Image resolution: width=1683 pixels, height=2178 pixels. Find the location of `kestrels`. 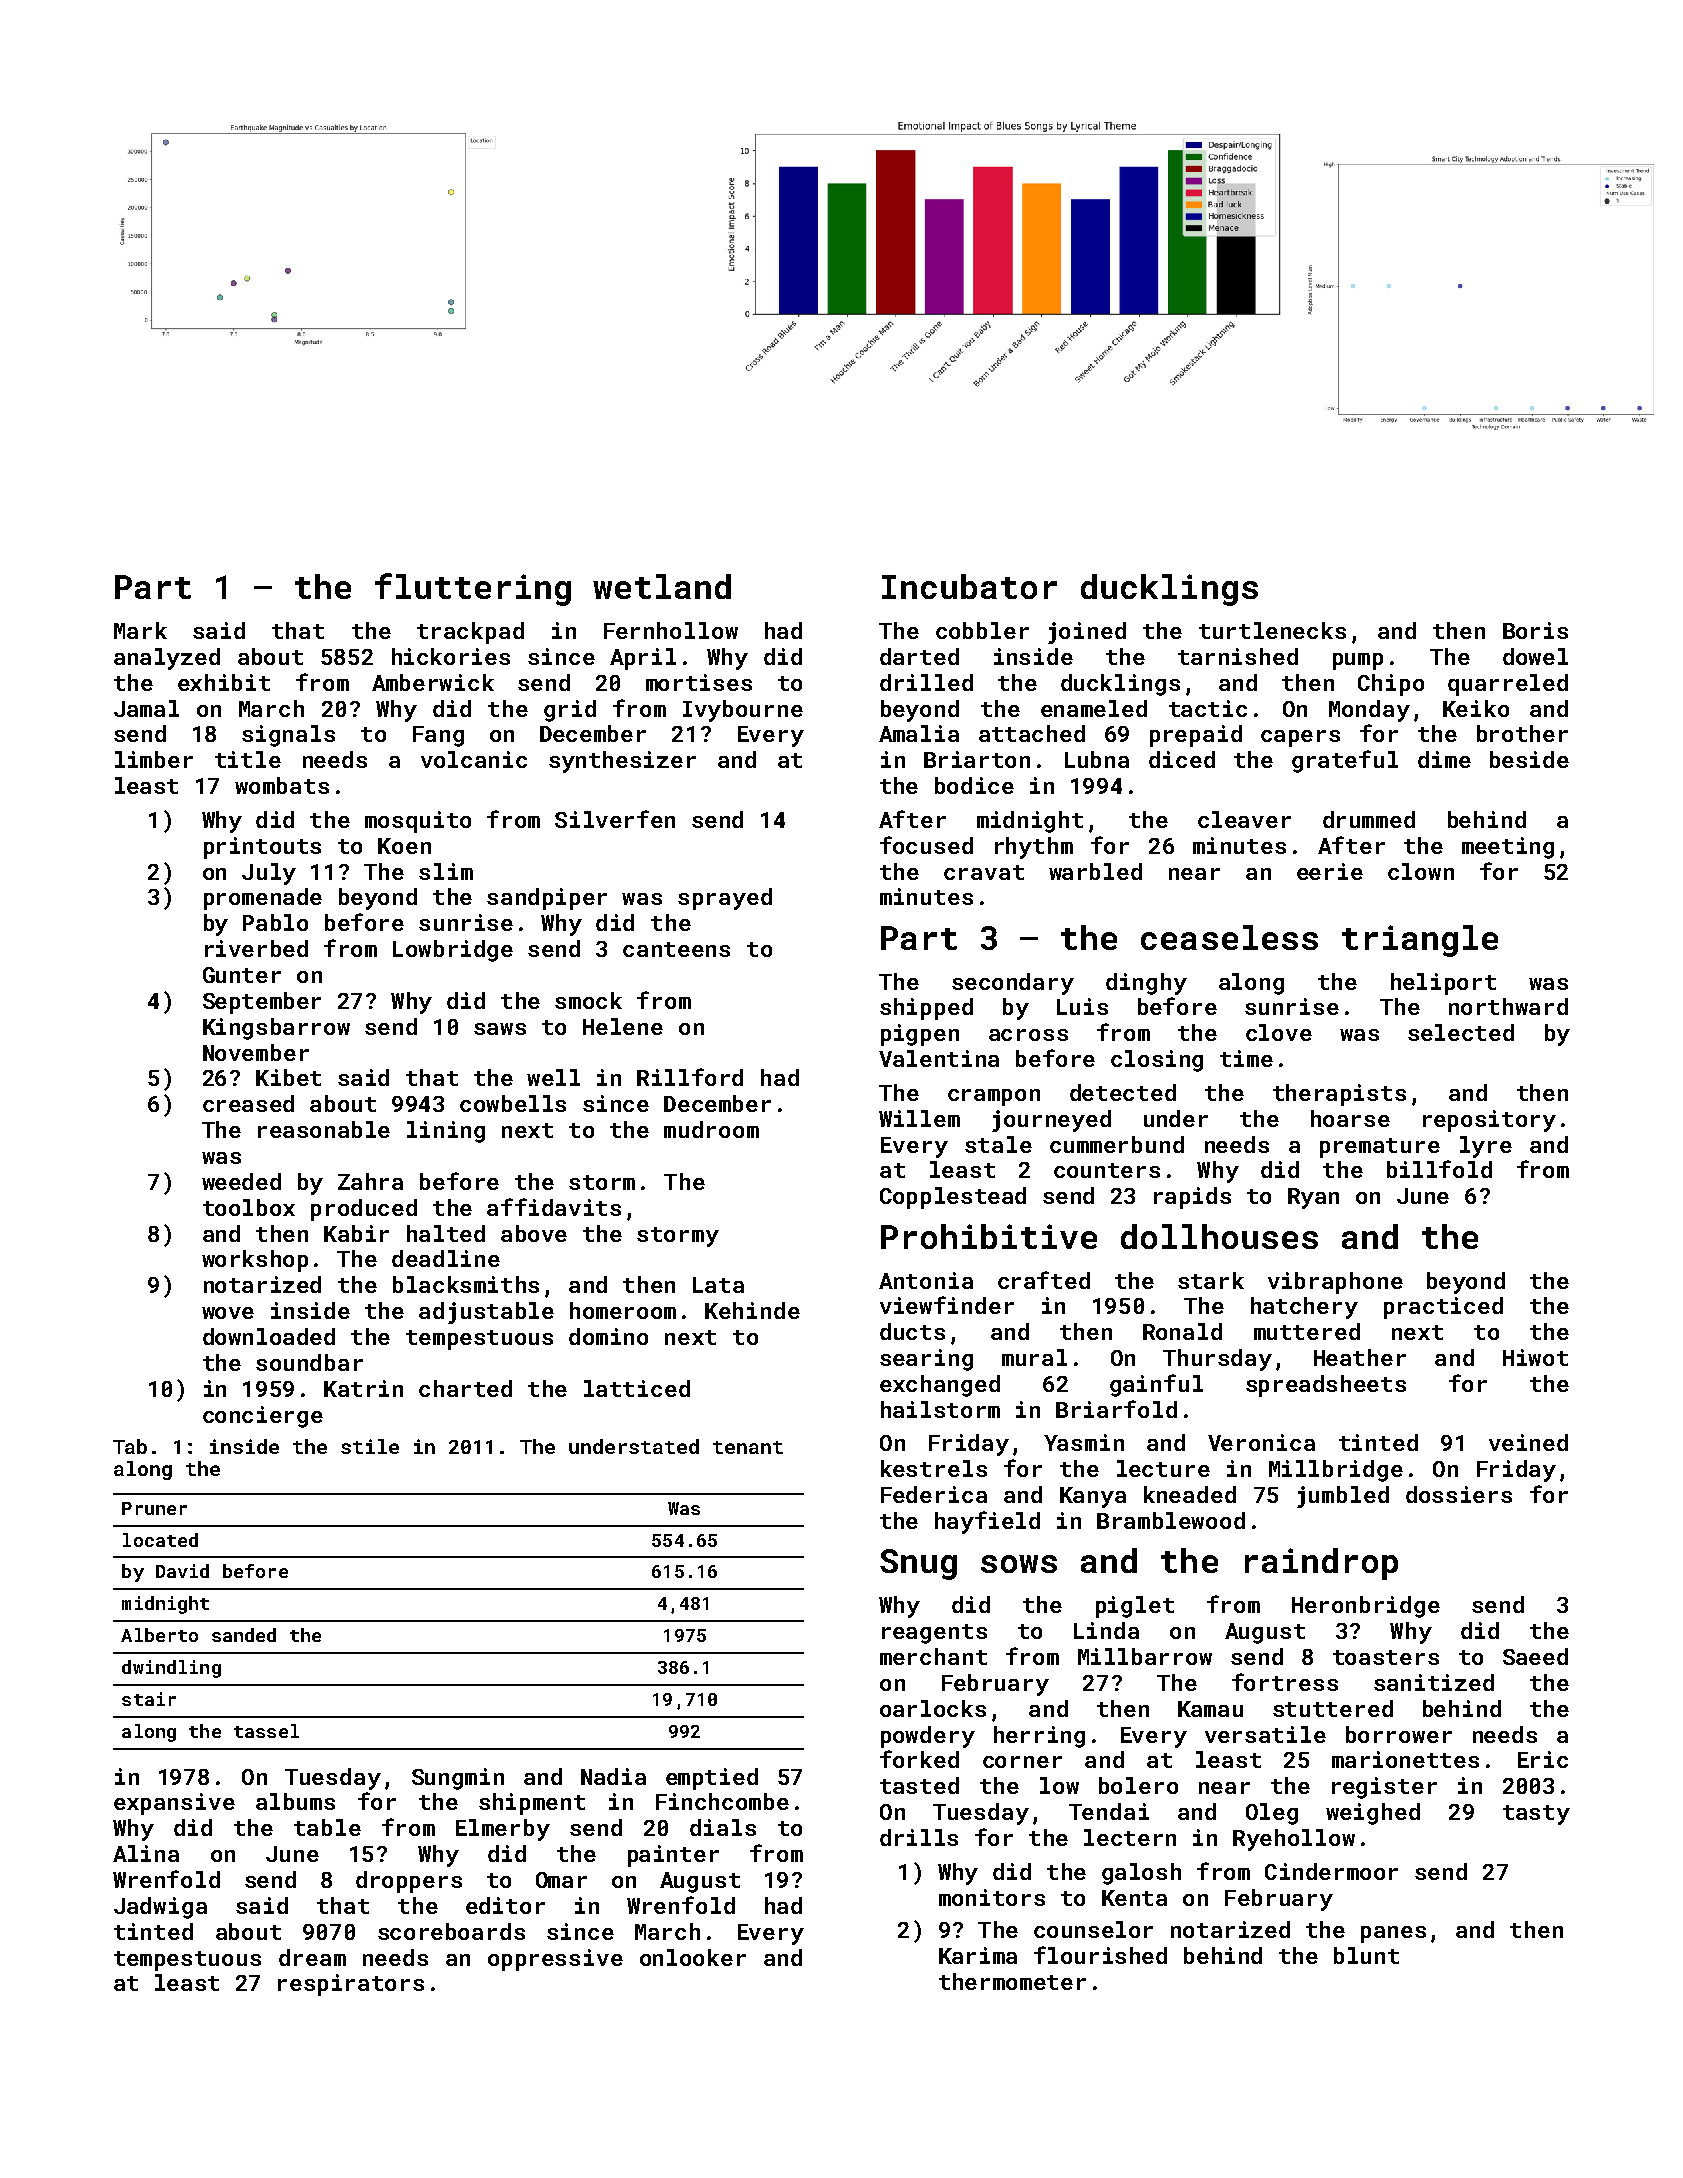

kestrels is located at coordinates (934, 1468).
